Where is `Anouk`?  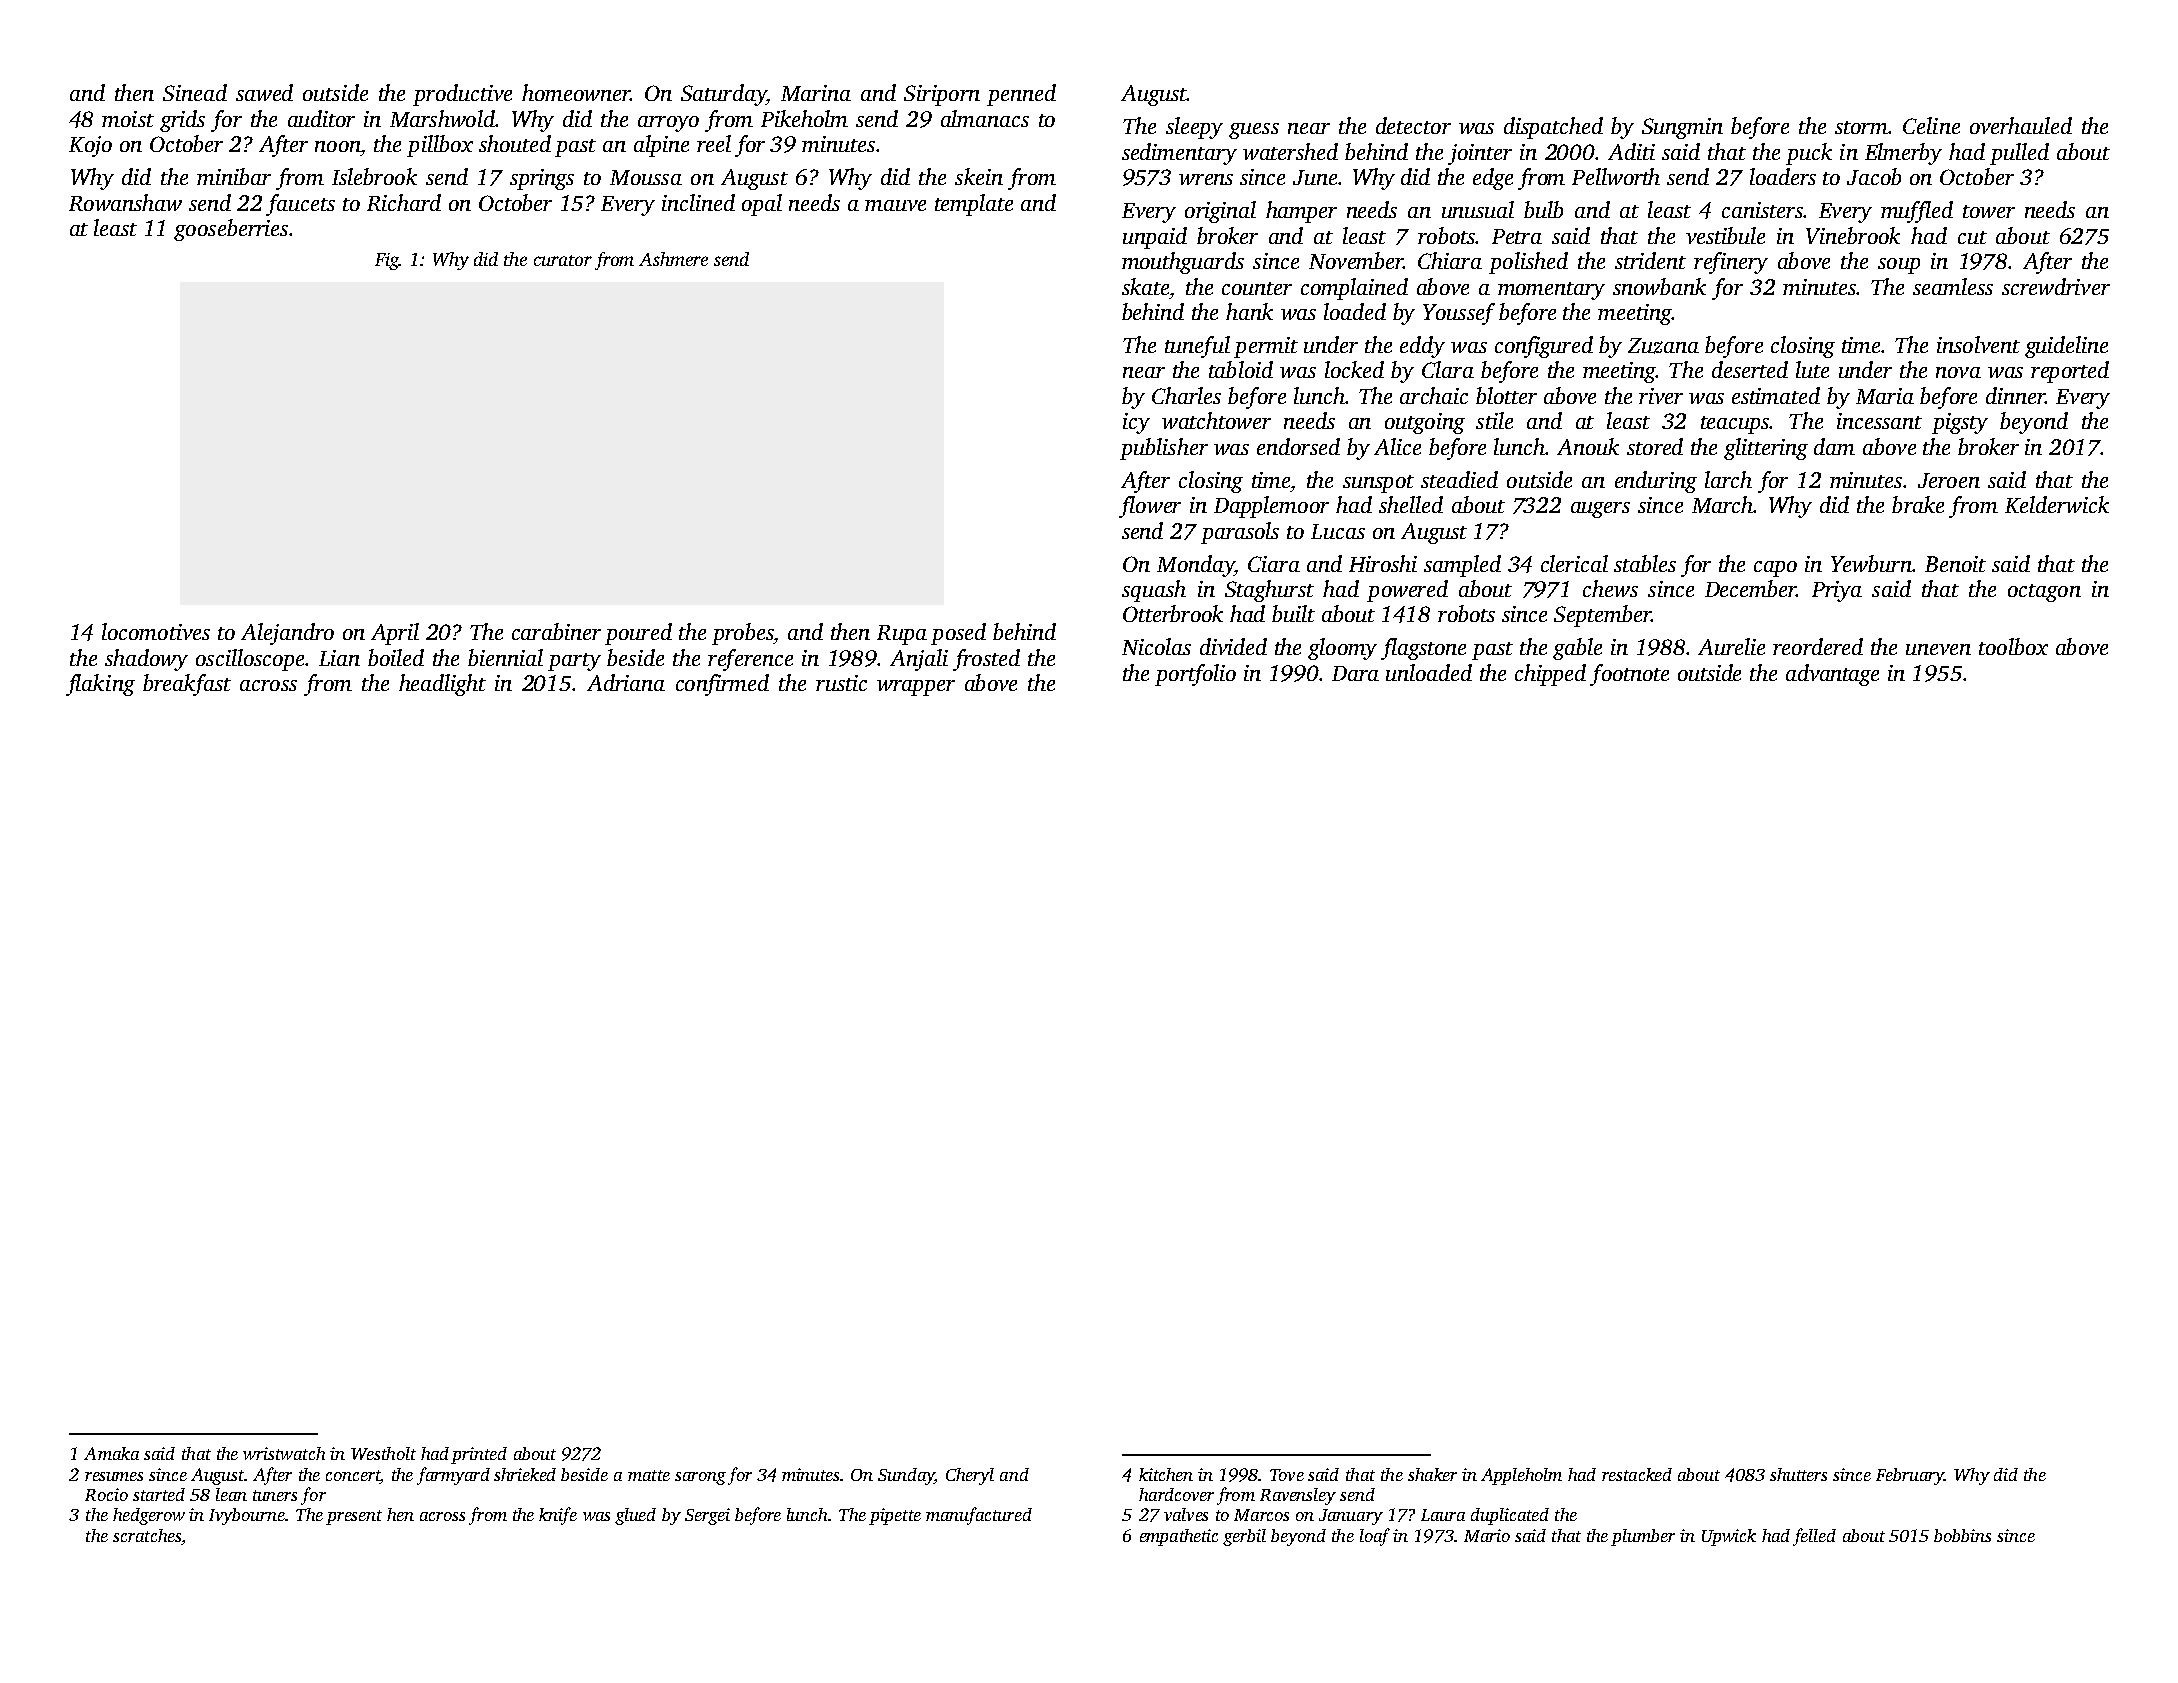
Anouk is located at coordinates (1588, 446).
